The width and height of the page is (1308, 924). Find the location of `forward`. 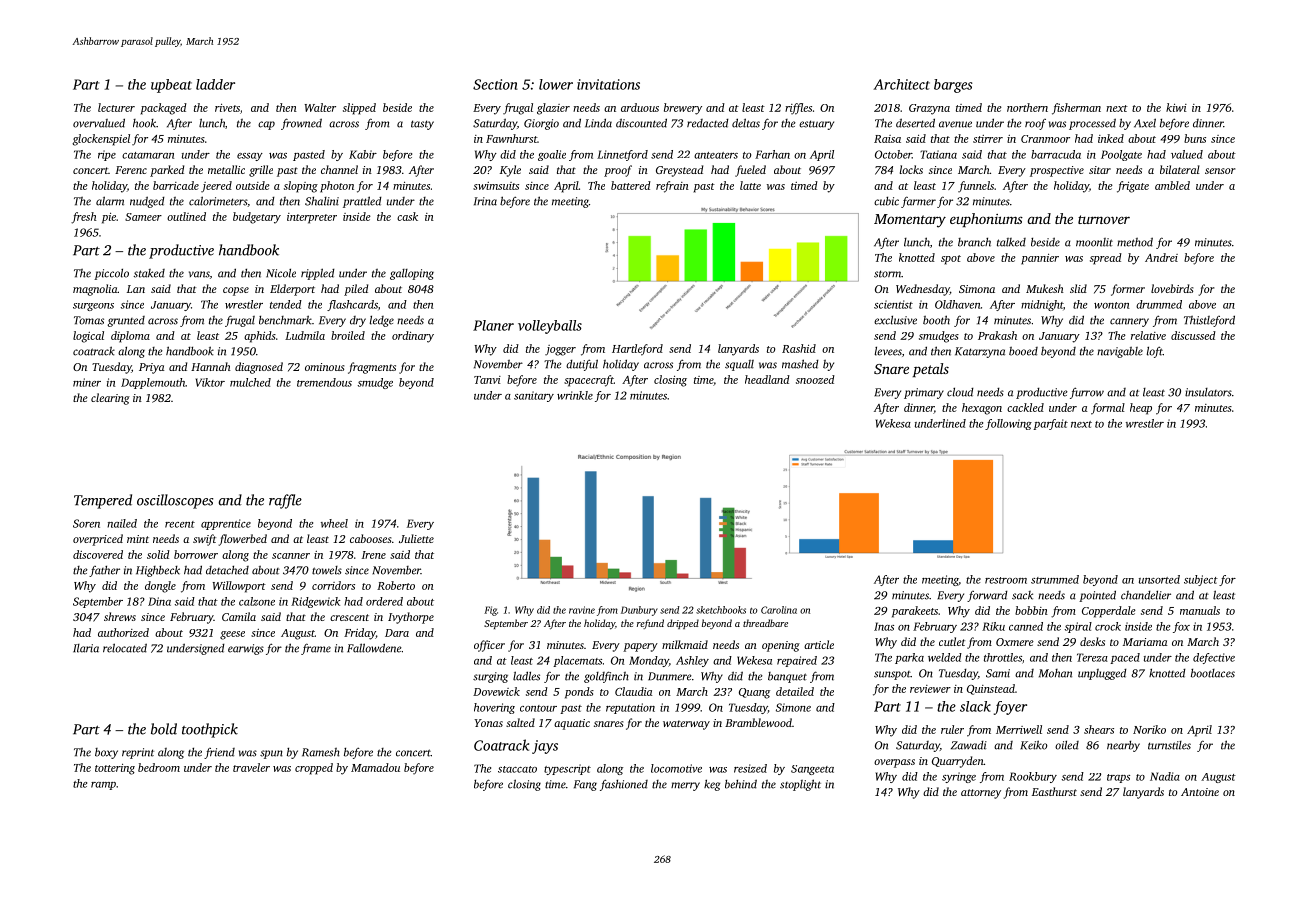

forward is located at coordinates (987, 596).
